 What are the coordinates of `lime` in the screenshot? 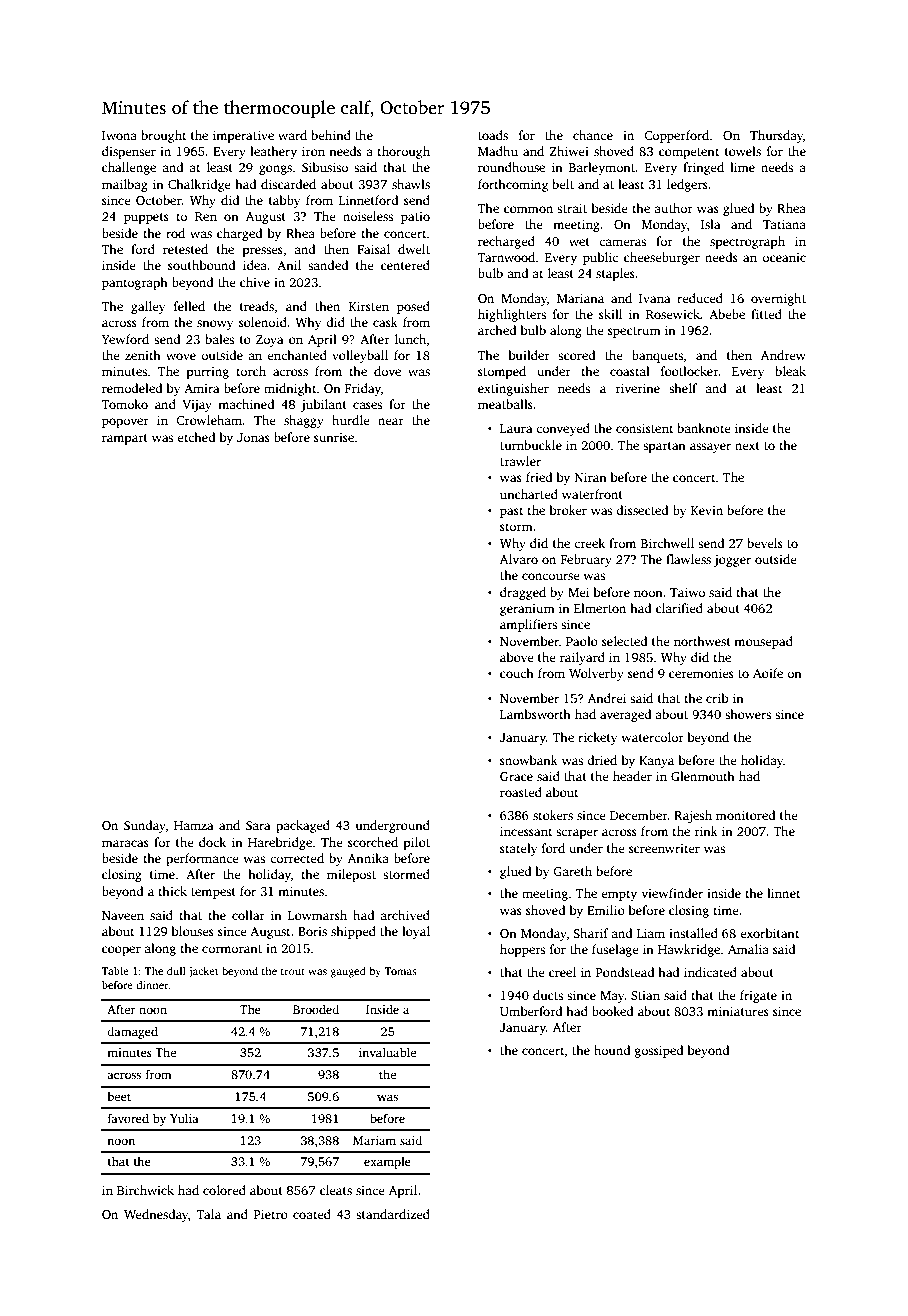 It's located at (742, 167).
